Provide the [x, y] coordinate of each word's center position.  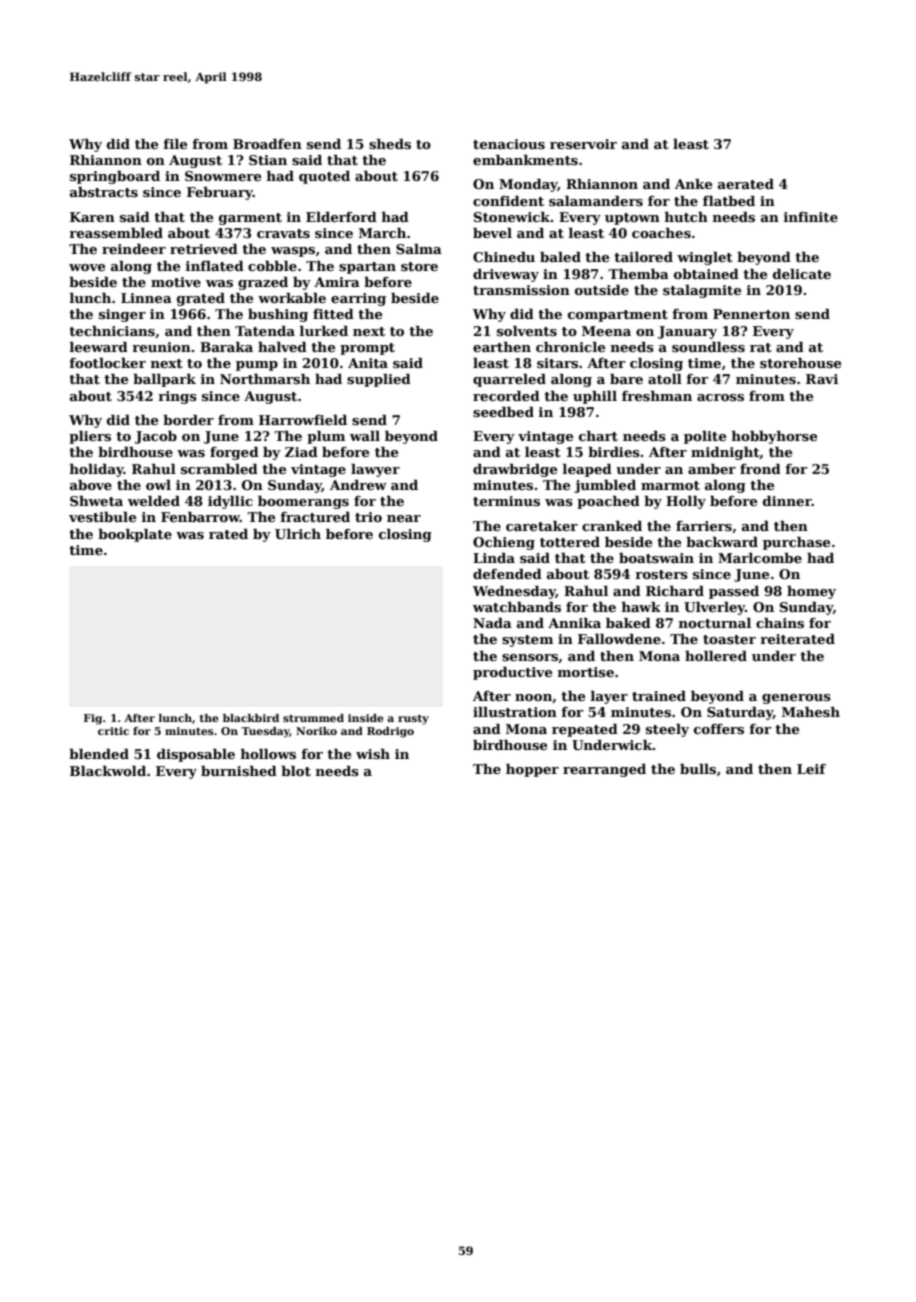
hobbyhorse [774, 437]
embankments [525, 160]
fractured [315, 517]
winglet [705, 258]
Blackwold [108, 771]
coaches [661, 233]
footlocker [107, 363]
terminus [506, 501]
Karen [92, 217]
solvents [527, 331]
